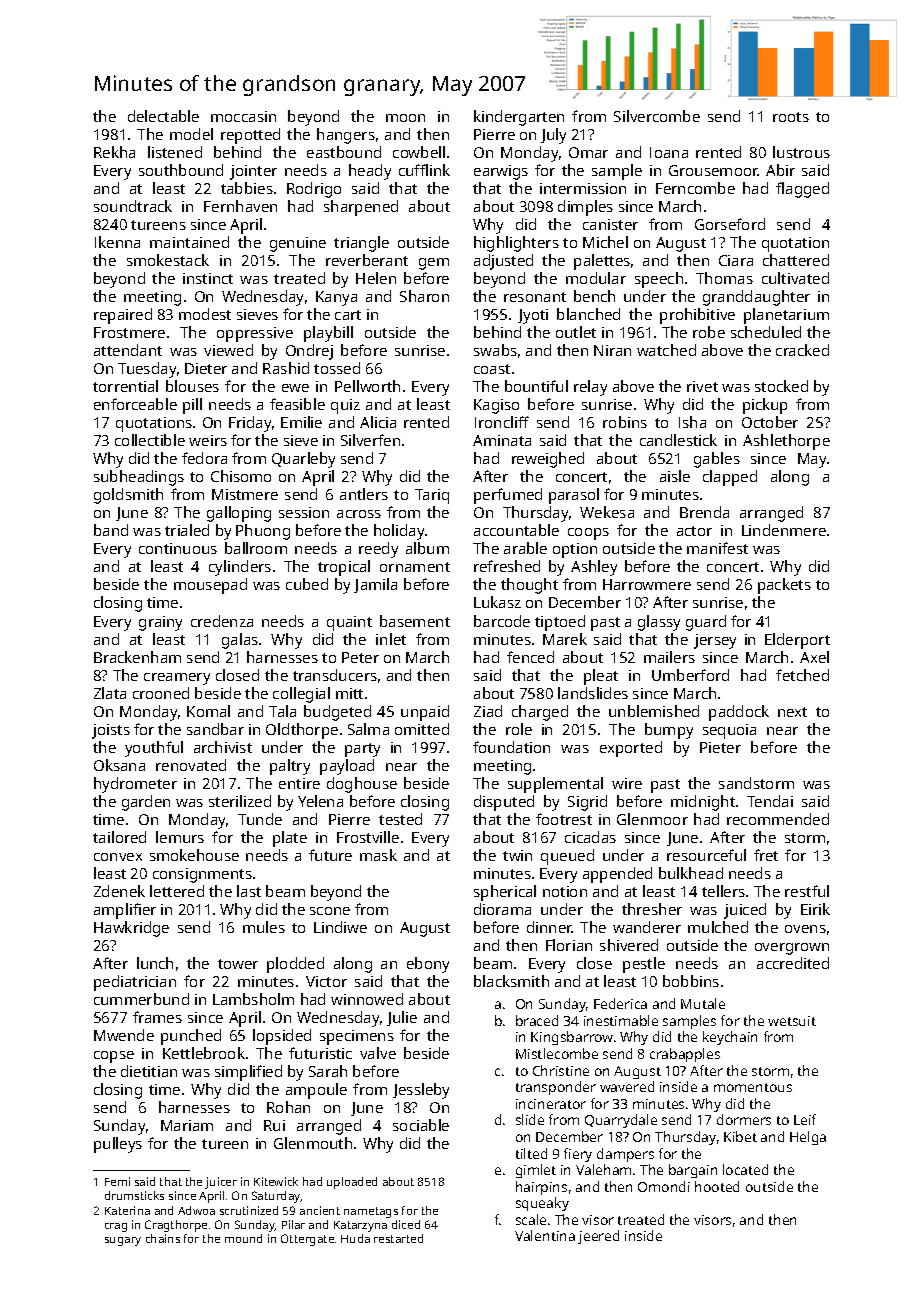 This image has height=1308, width=924. Describe the element at coordinates (131, 929) in the image. I see `Hawkridge` at that location.
